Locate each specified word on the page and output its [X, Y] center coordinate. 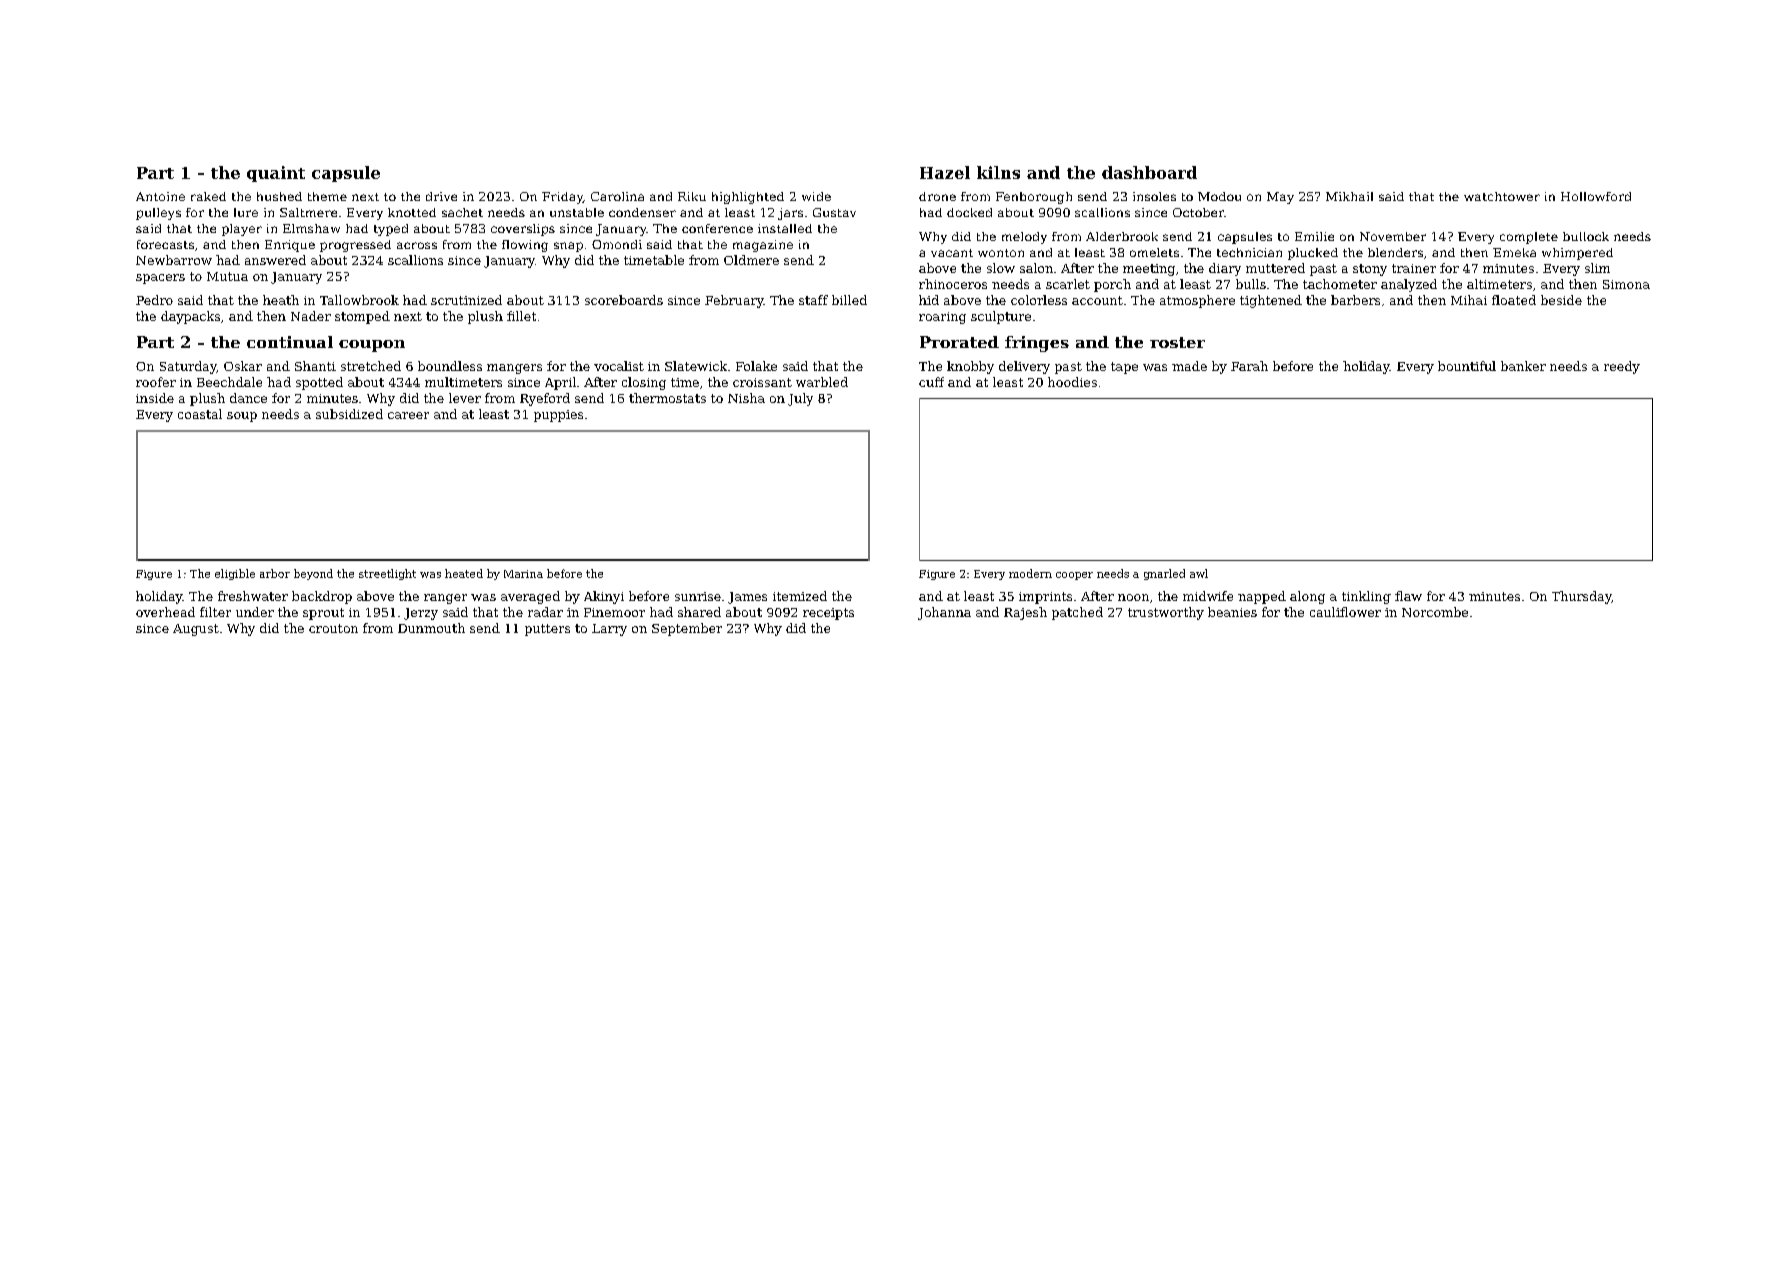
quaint [276, 174]
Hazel [945, 172]
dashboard [1149, 172]
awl [1199, 573]
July [800, 399]
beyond [313, 574]
